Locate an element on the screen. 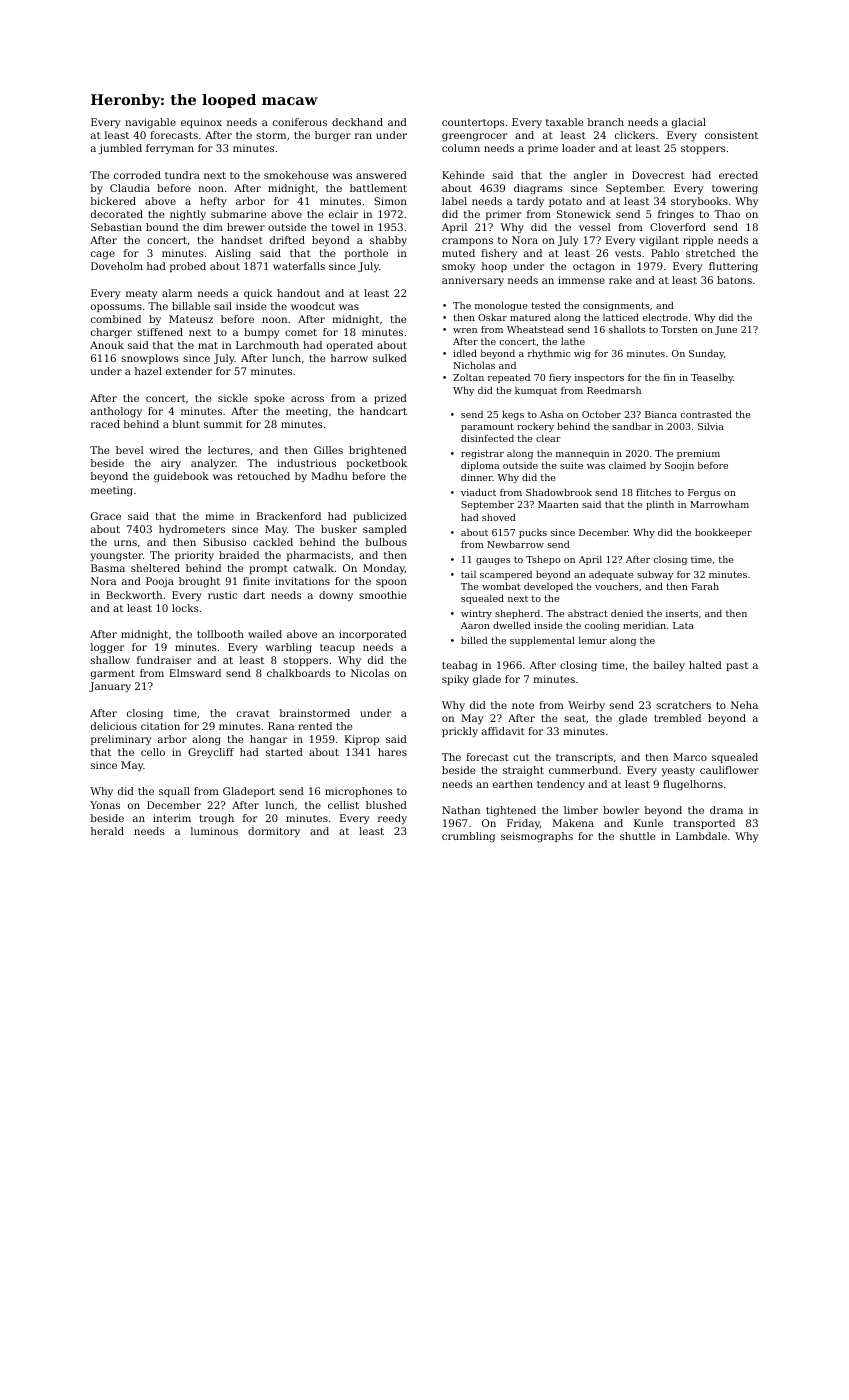 The height and width of the screenshot is (1400, 849). crumbling is located at coordinates (468, 837).
